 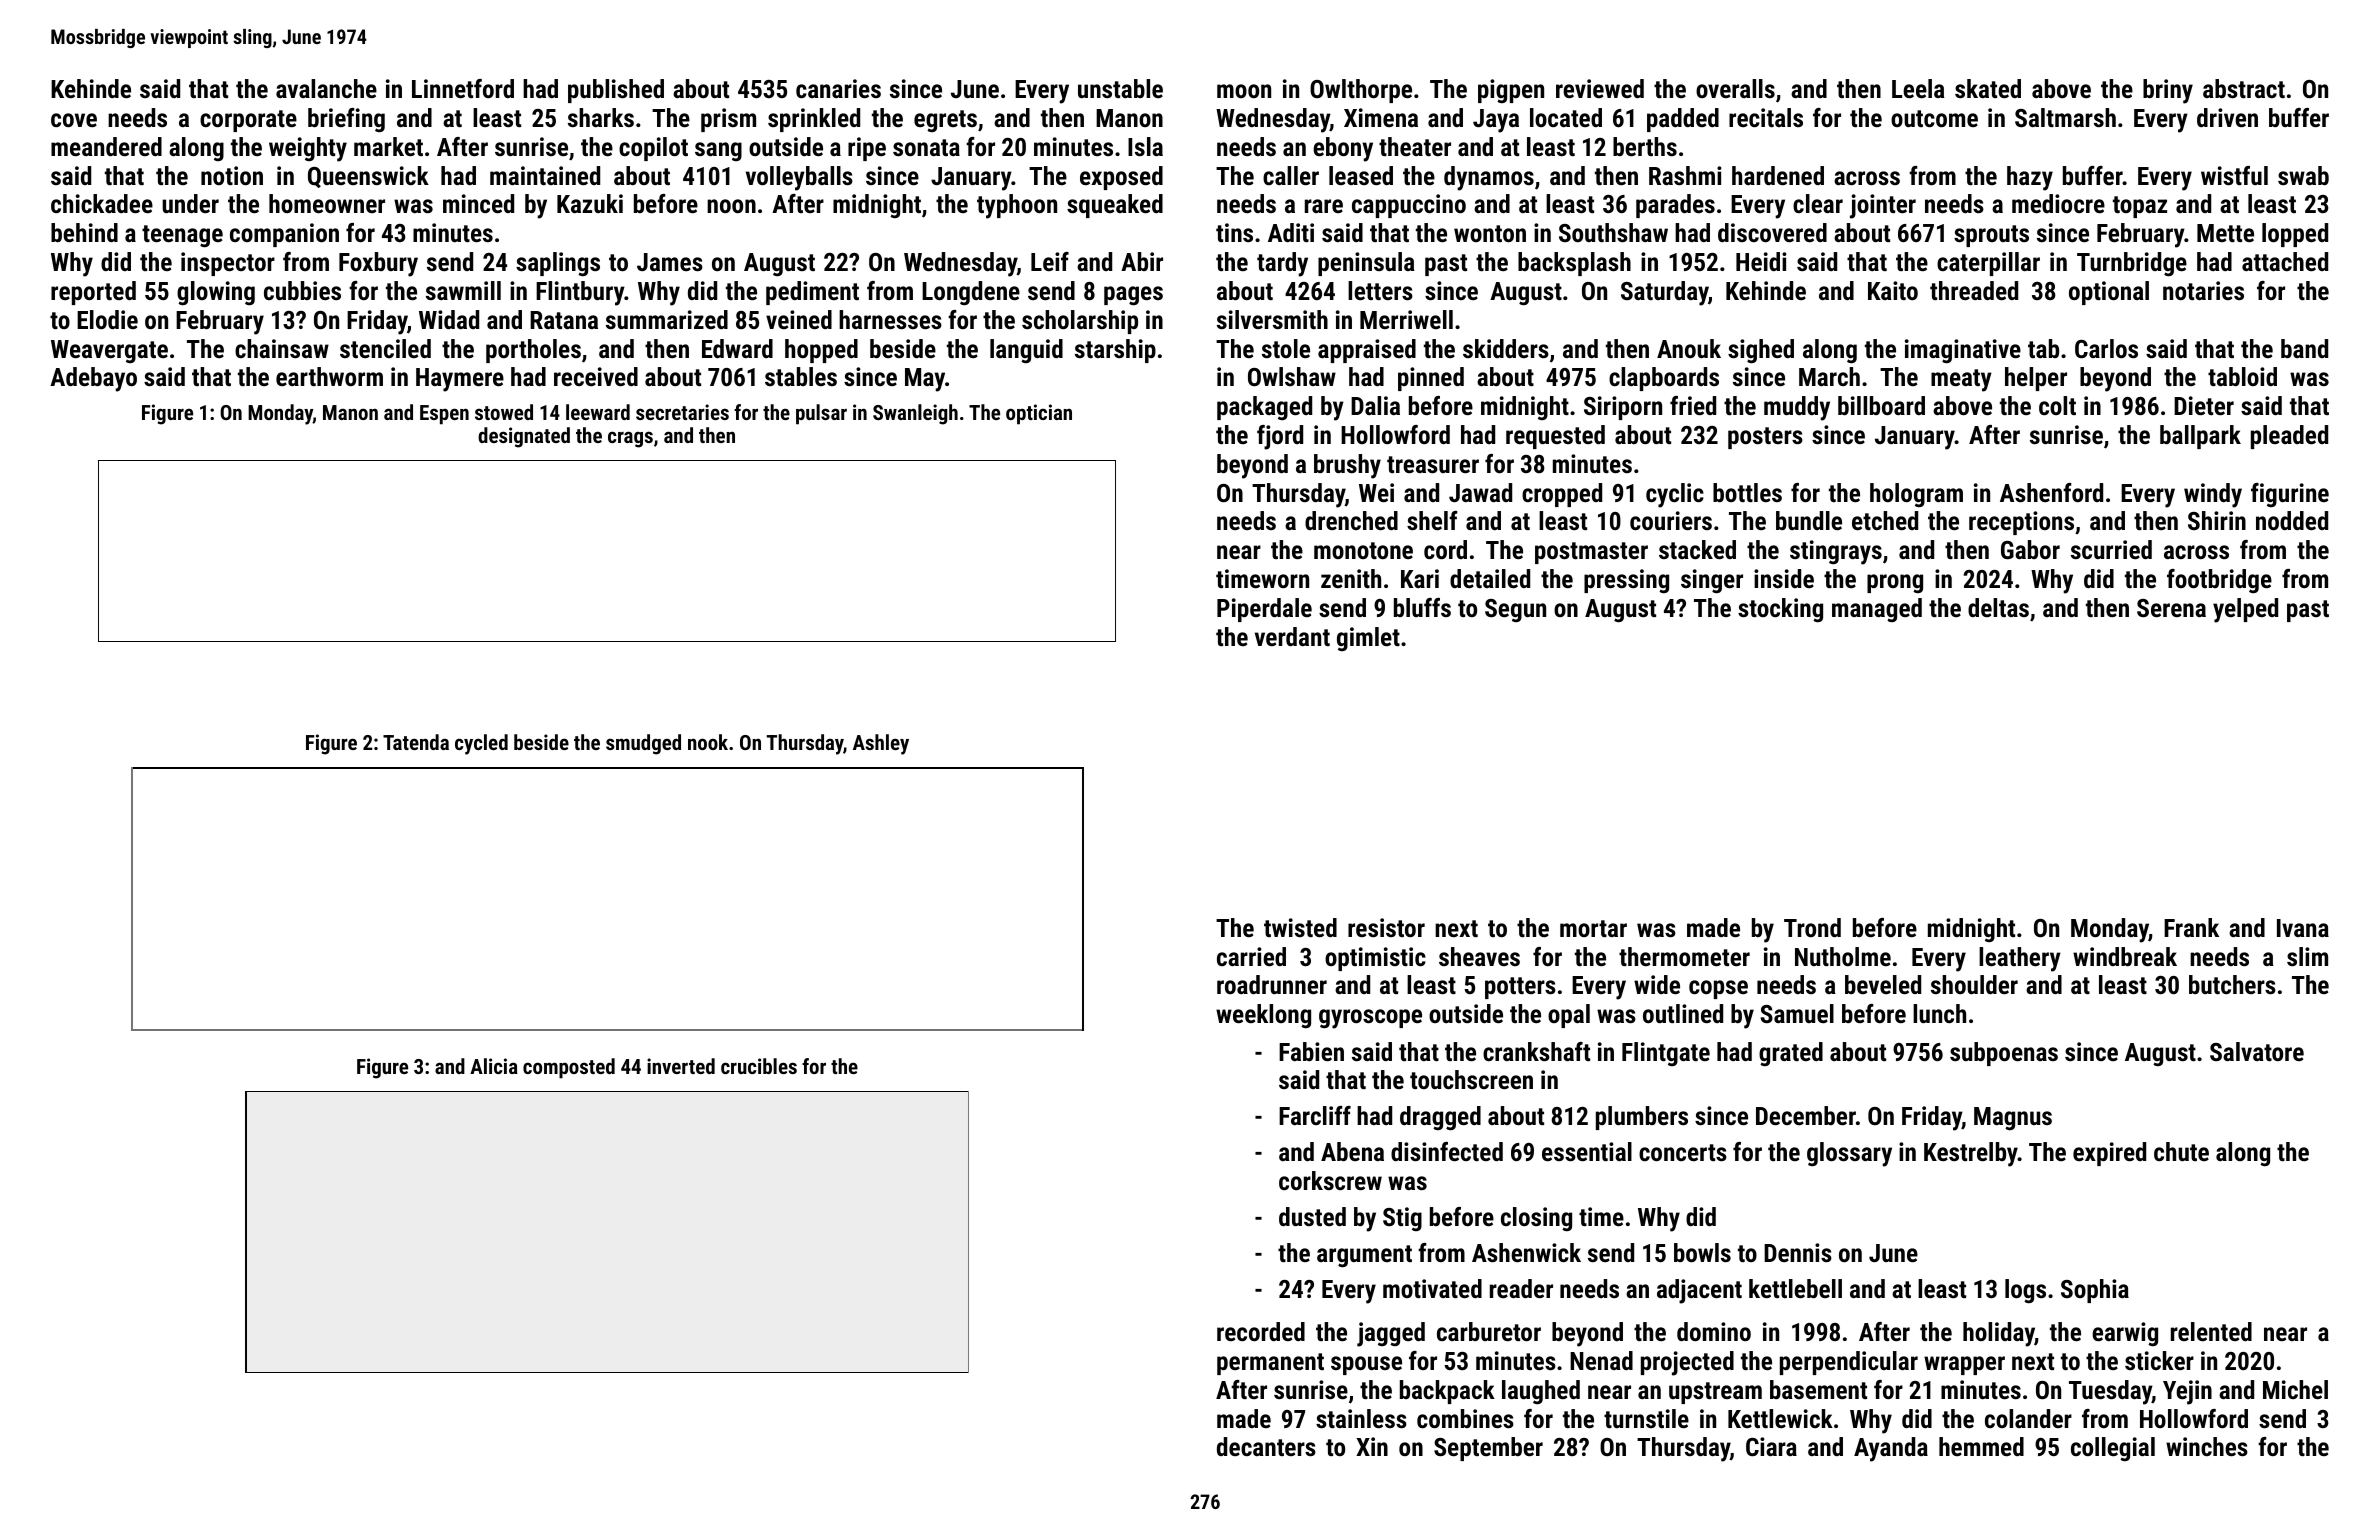 I want to click on Adebayo, so click(x=93, y=379).
